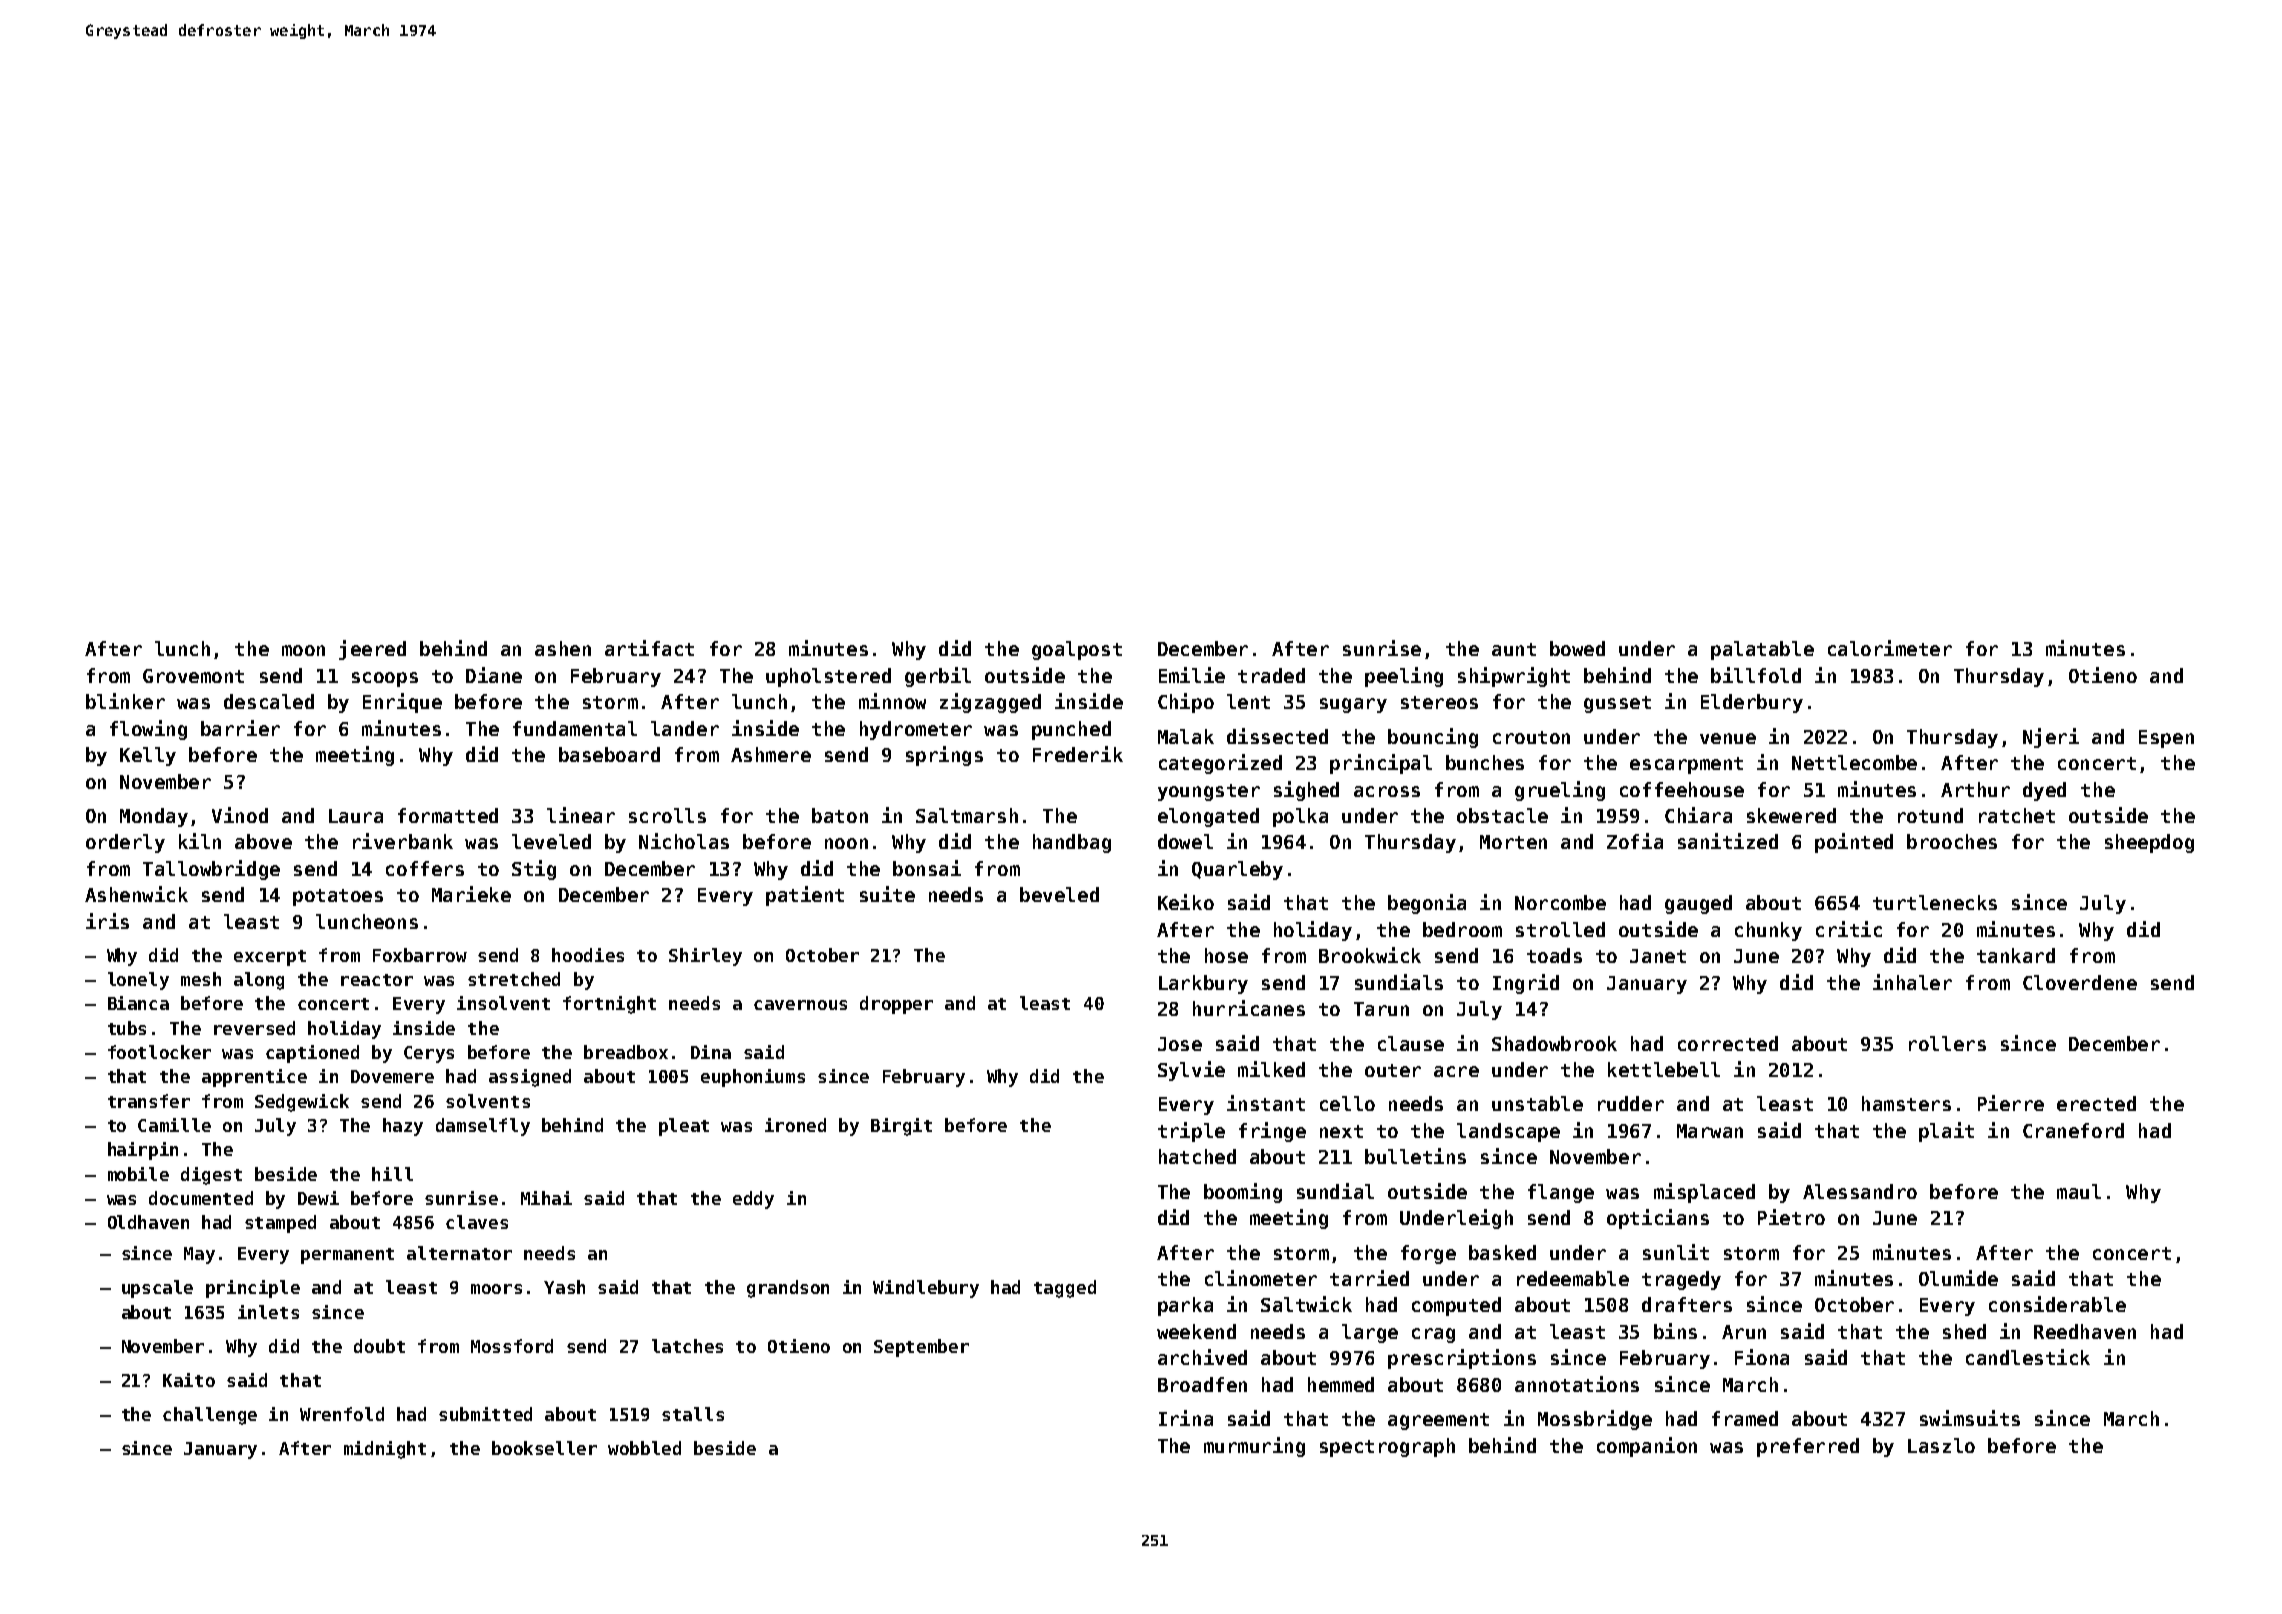 The height and width of the screenshot is (1614, 2282). I want to click on begonia, so click(1427, 904).
